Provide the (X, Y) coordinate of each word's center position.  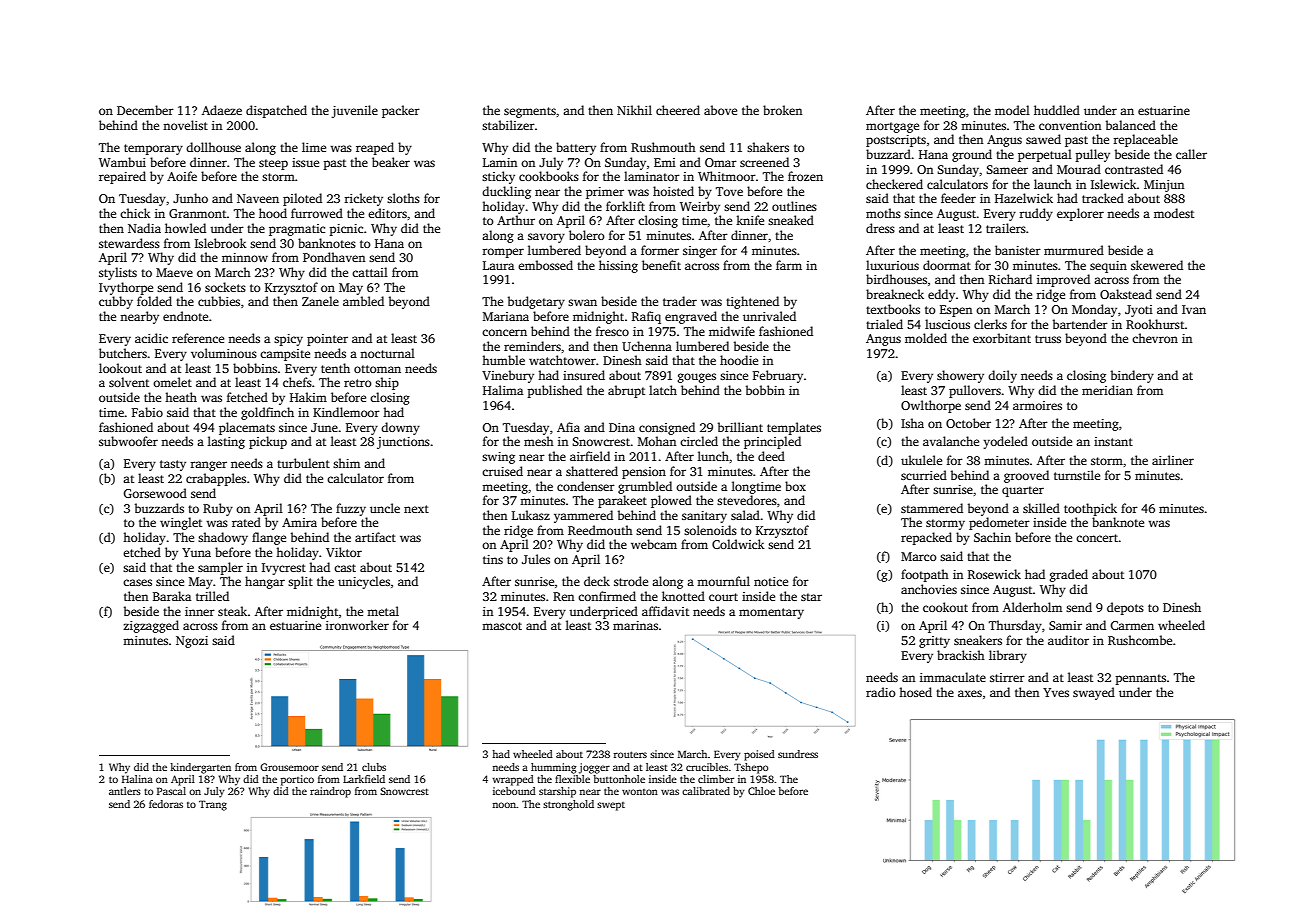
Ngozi (192, 642)
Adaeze (222, 110)
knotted (683, 596)
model (1012, 110)
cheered (678, 110)
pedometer (999, 523)
